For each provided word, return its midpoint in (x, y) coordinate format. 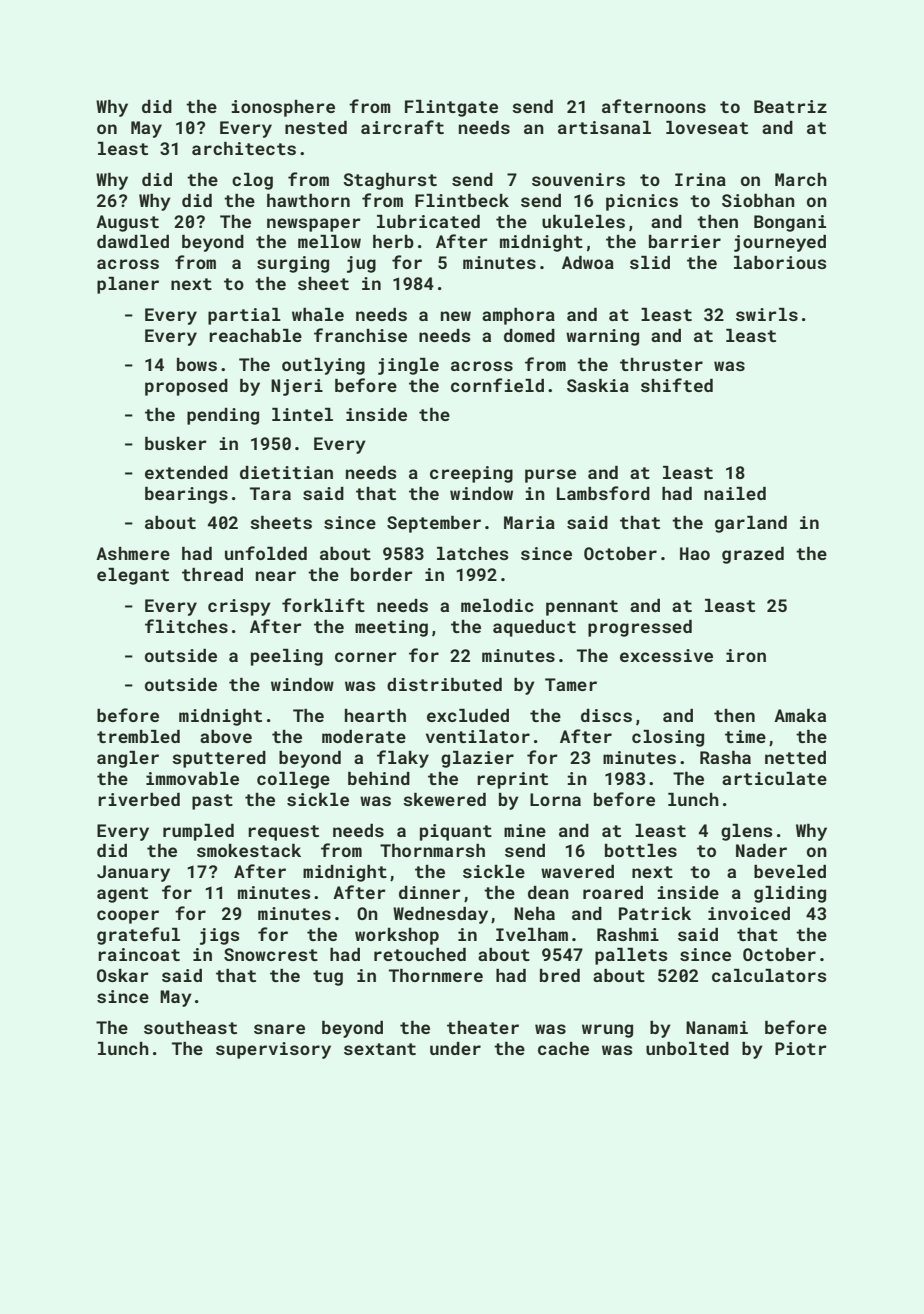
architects (244, 148)
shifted (677, 385)
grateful (138, 936)
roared (613, 892)
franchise (360, 335)
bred (560, 975)
